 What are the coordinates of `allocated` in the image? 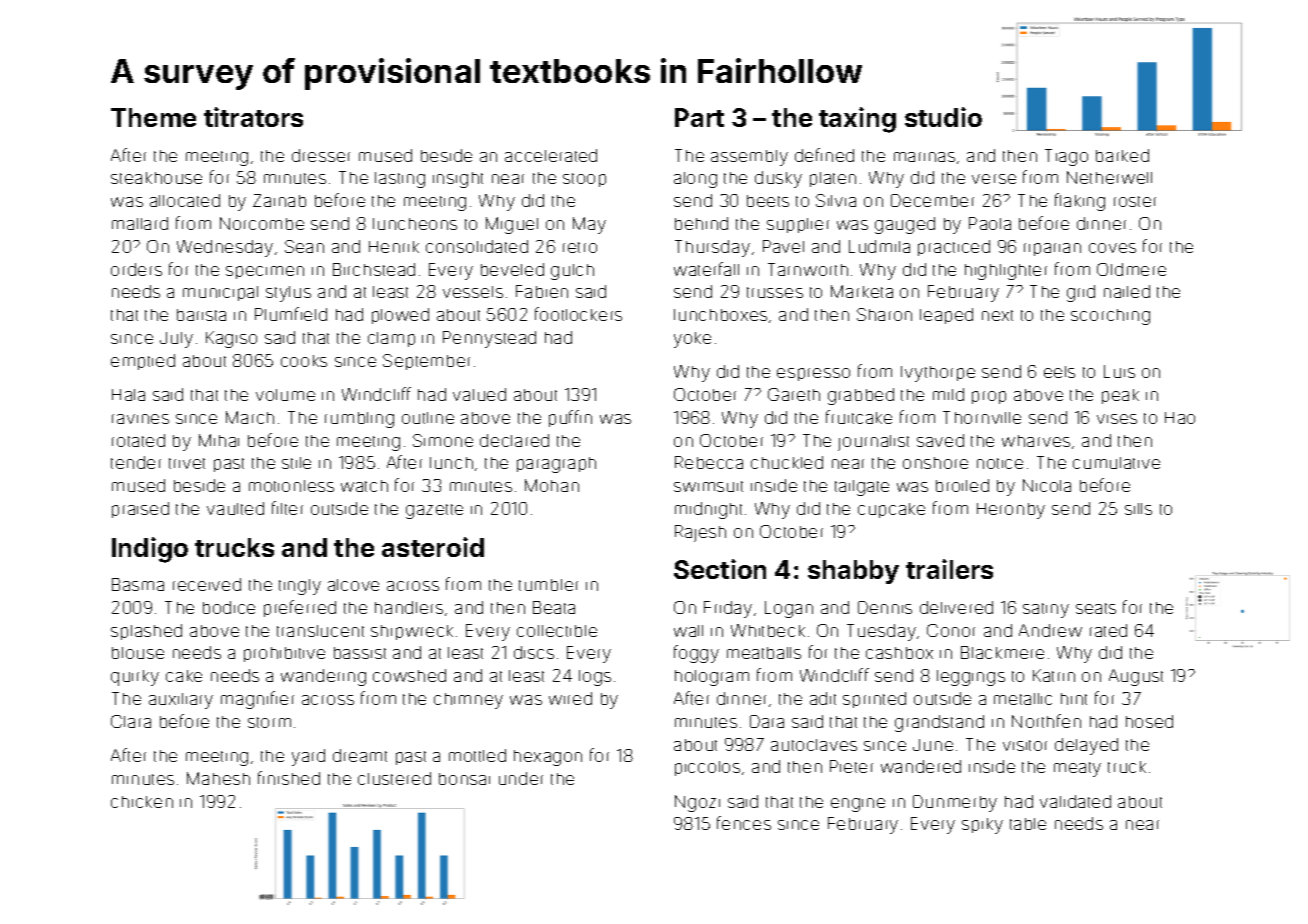 It's located at (185, 200).
